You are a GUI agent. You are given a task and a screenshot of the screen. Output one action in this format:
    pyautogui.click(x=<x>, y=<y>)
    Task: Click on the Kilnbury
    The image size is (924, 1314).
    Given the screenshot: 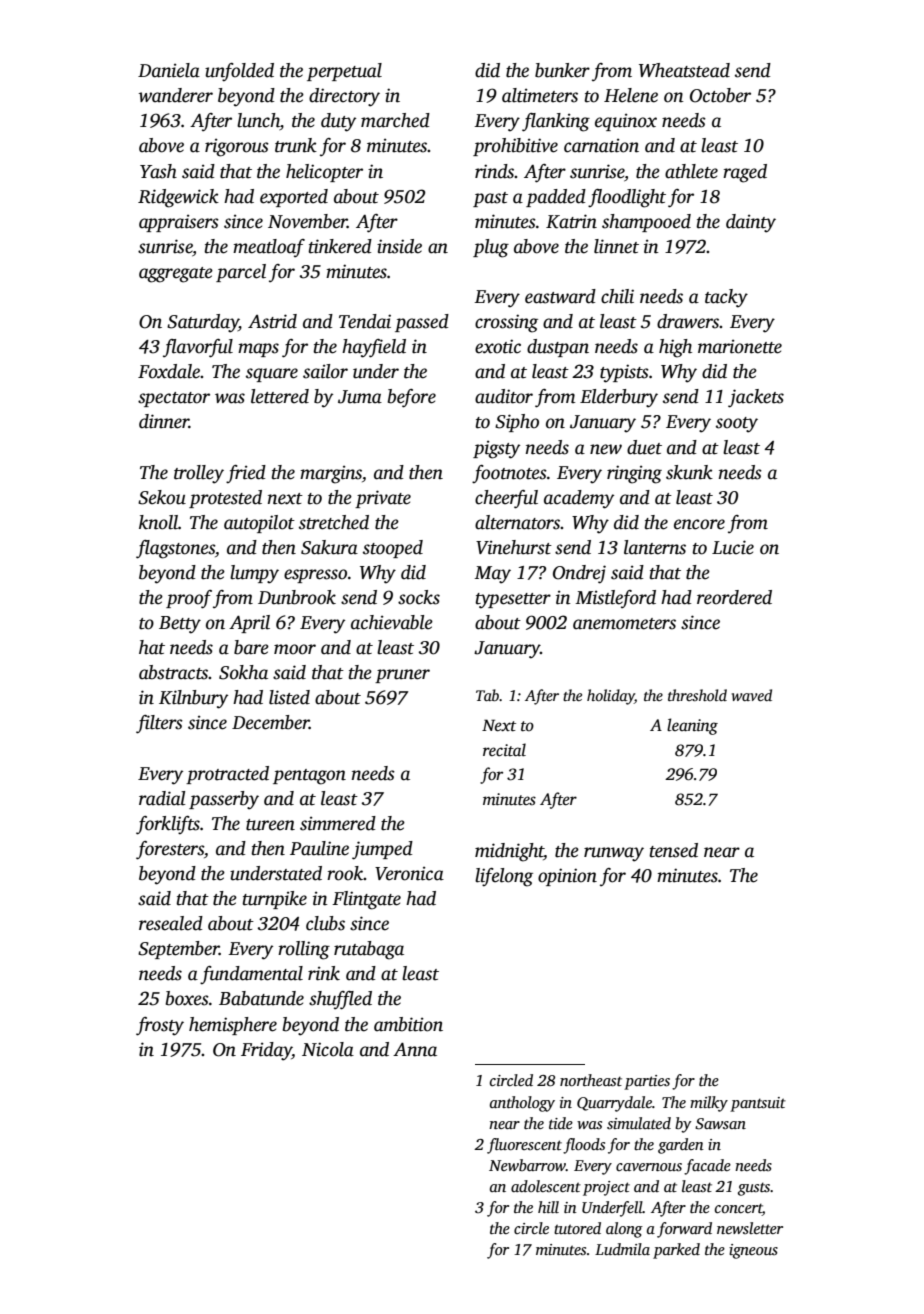 What is the action you would take?
    pyautogui.click(x=193, y=699)
